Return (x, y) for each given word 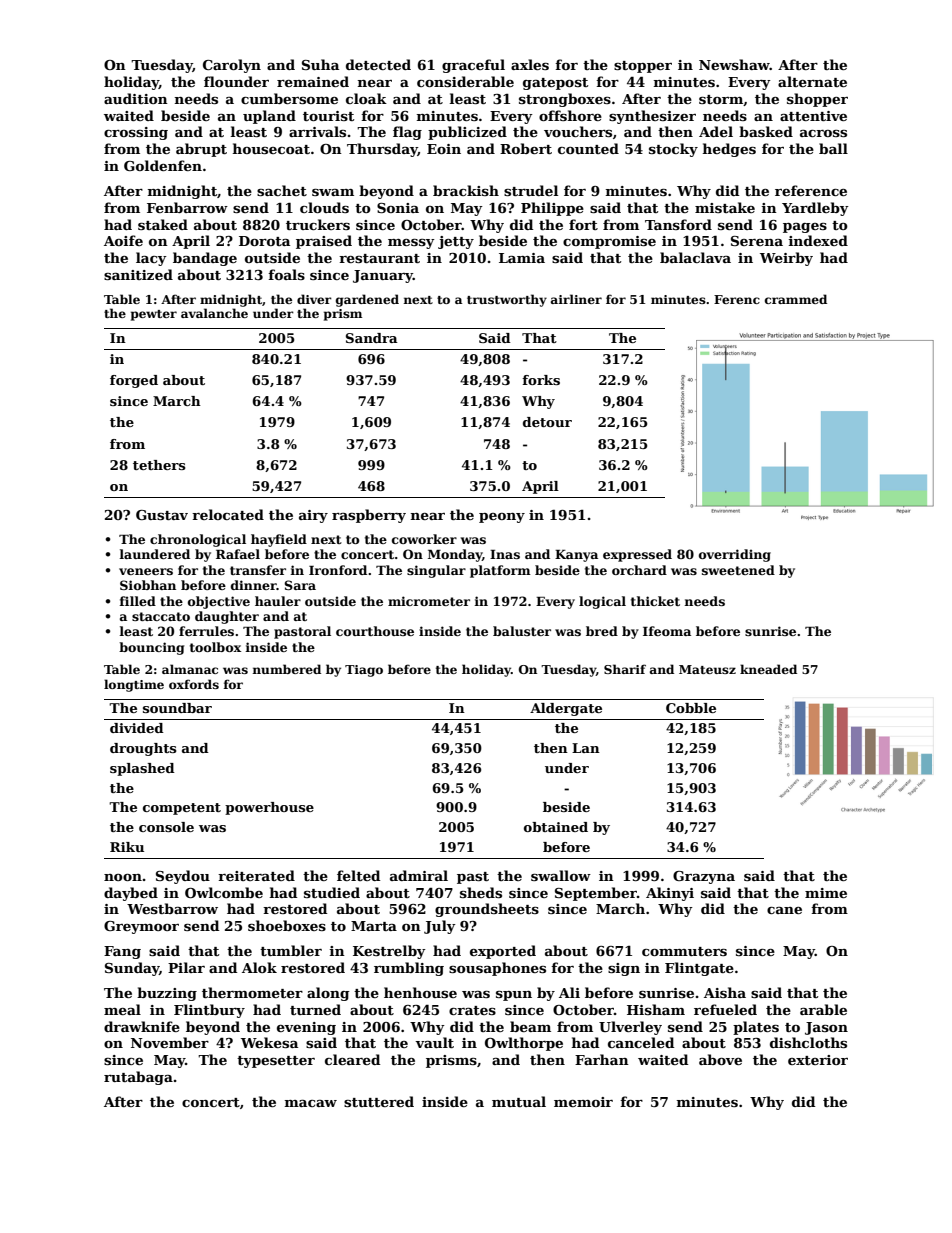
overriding (735, 555)
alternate (812, 81)
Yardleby (815, 209)
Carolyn (232, 66)
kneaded (768, 669)
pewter (154, 315)
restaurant (379, 258)
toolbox (215, 647)
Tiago (364, 671)
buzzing (167, 994)
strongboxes (565, 100)
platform (500, 571)
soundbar (177, 708)
